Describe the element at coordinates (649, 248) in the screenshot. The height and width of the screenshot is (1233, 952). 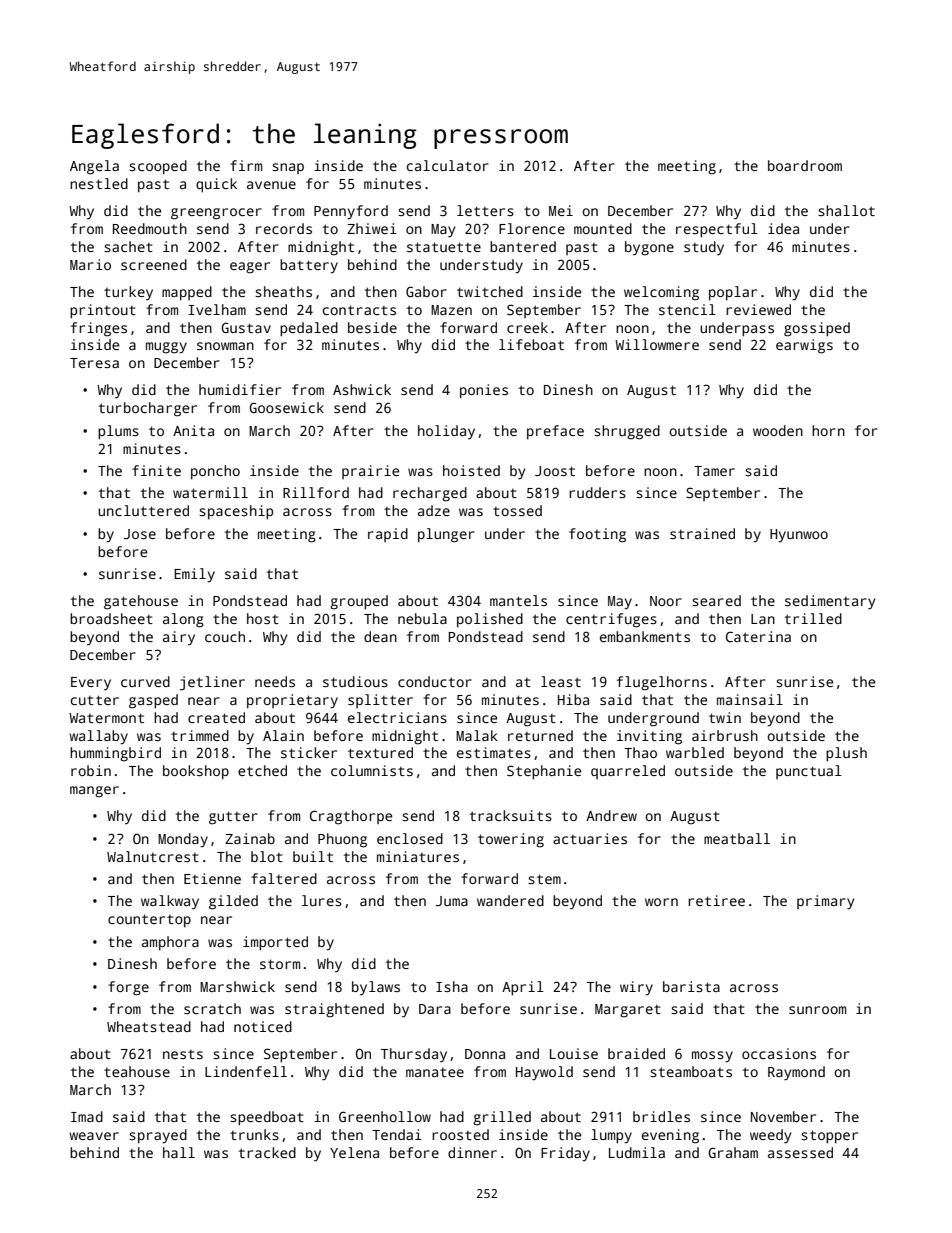
I see `bygone` at that location.
